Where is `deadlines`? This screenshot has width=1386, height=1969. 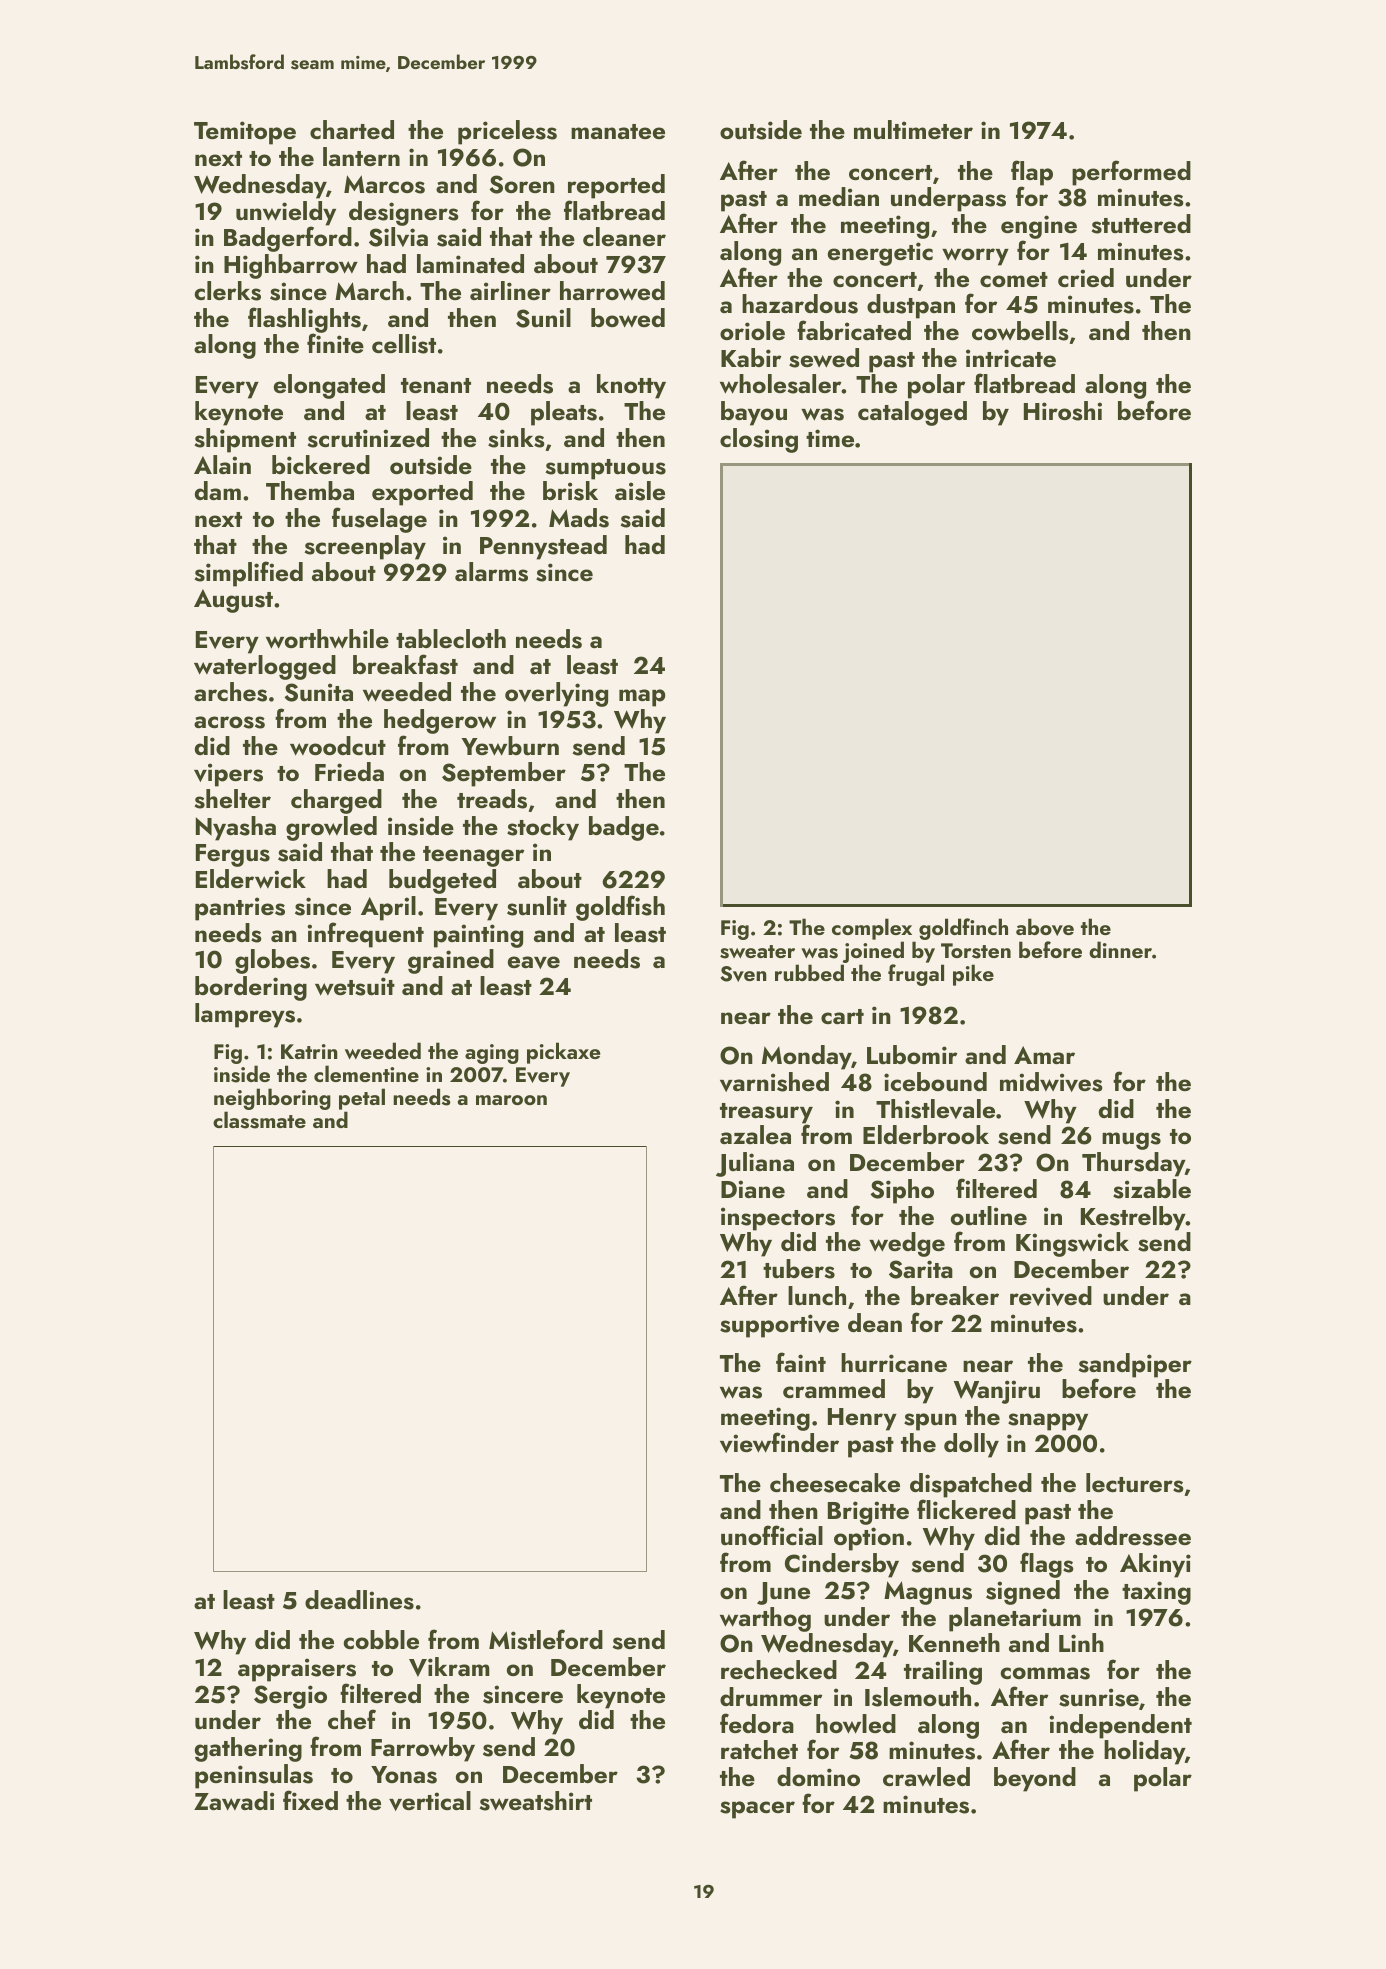 deadlines is located at coordinates (359, 1600).
